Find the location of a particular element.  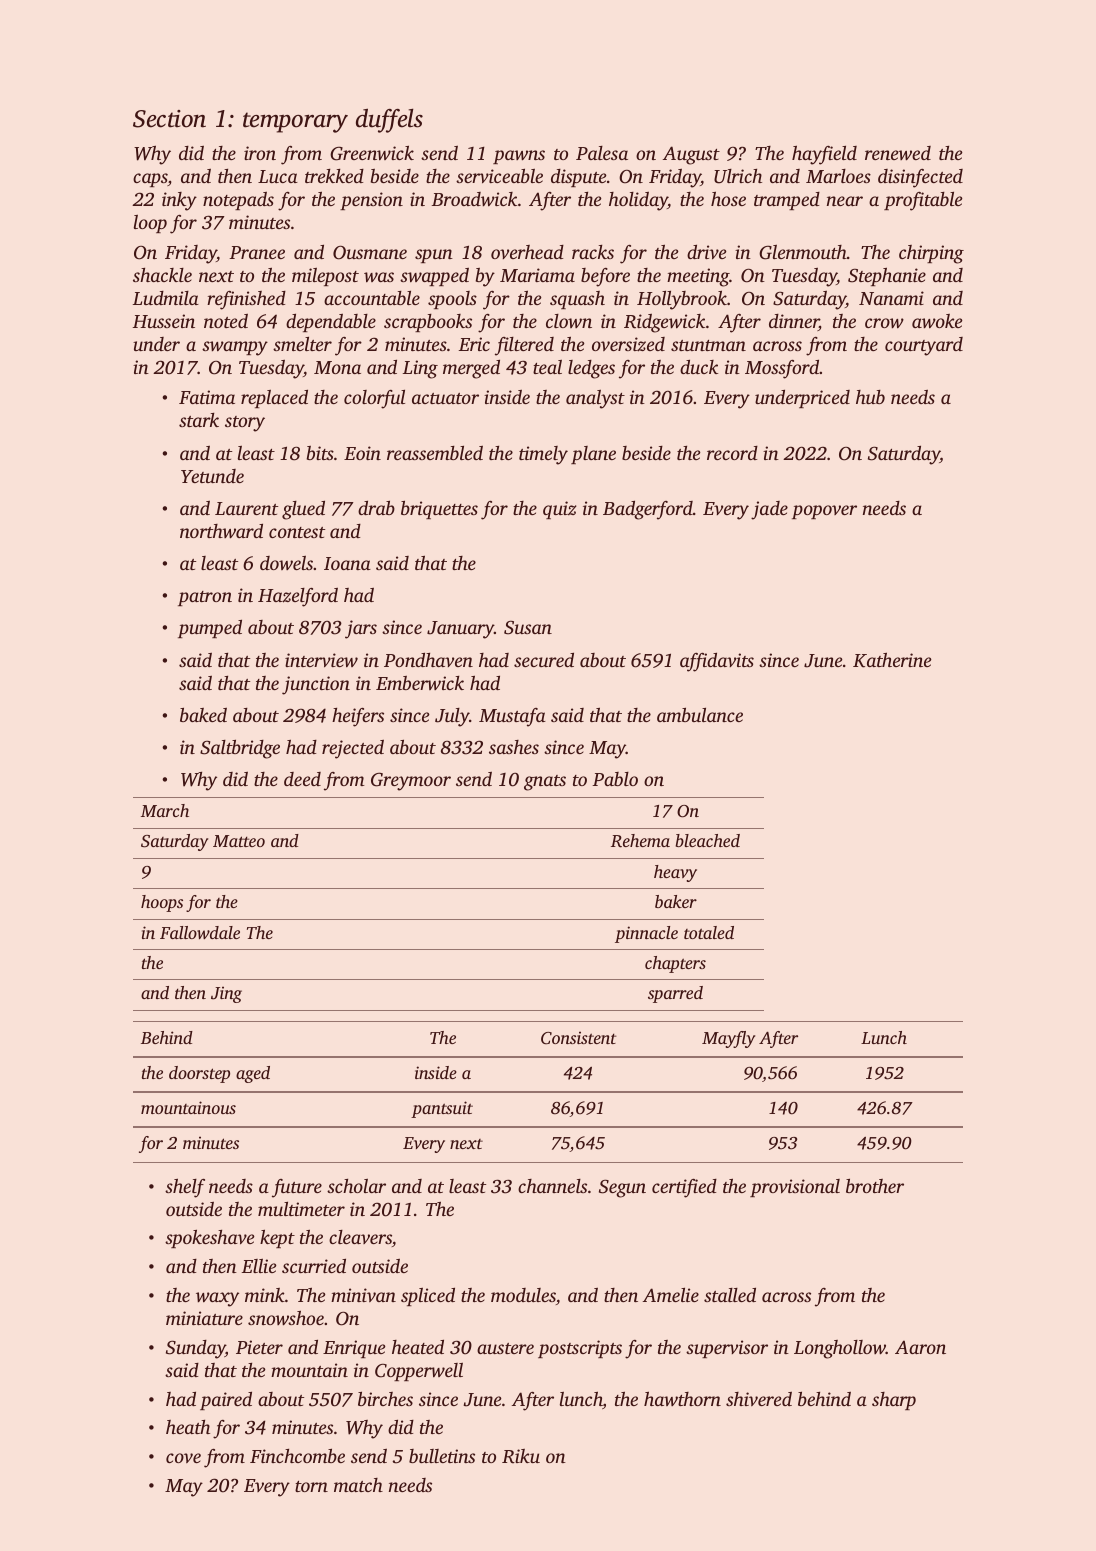

Katherine is located at coordinates (892, 660).
